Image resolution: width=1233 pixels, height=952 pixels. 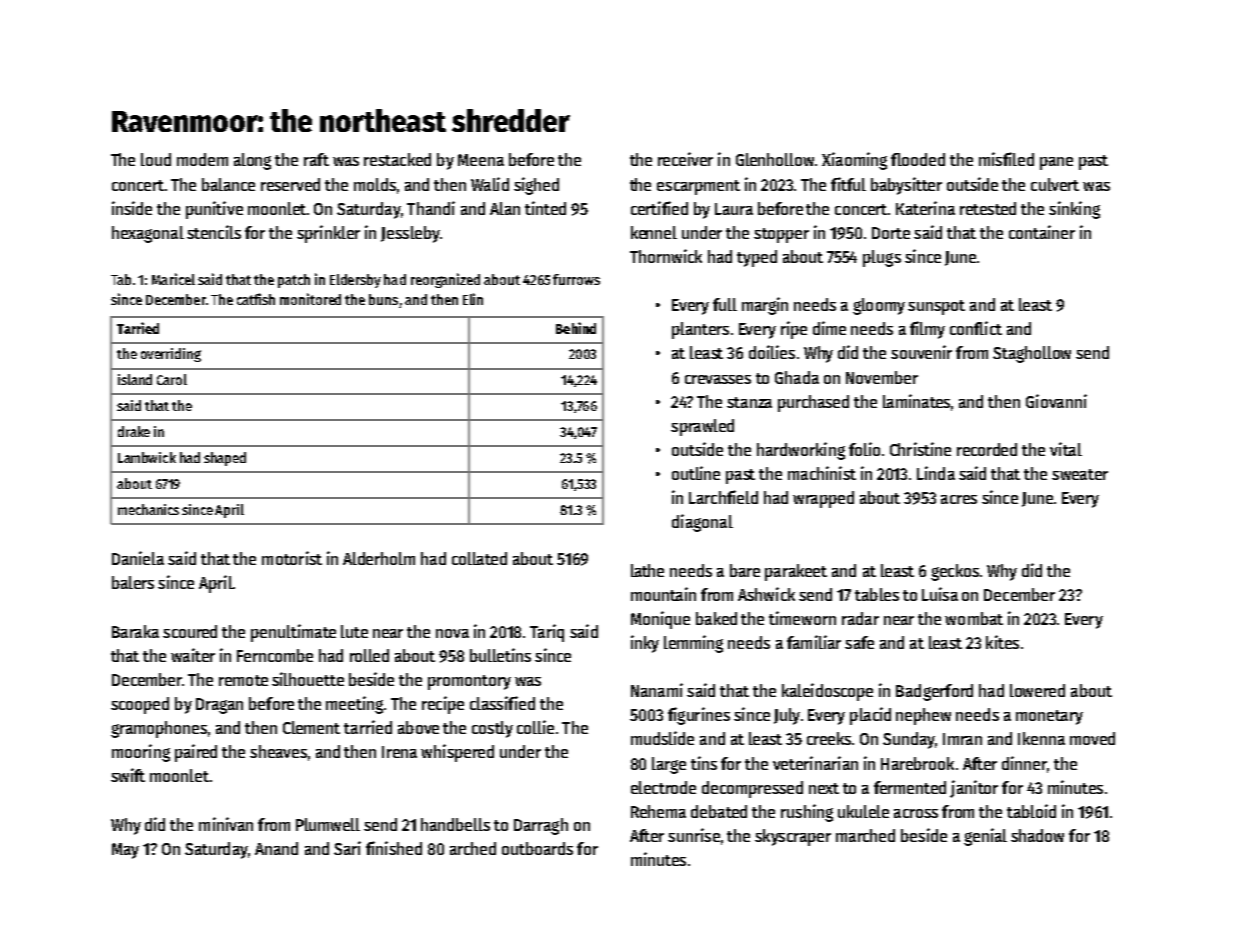 I want to click on Tariq, so click(x=547, y=633).
